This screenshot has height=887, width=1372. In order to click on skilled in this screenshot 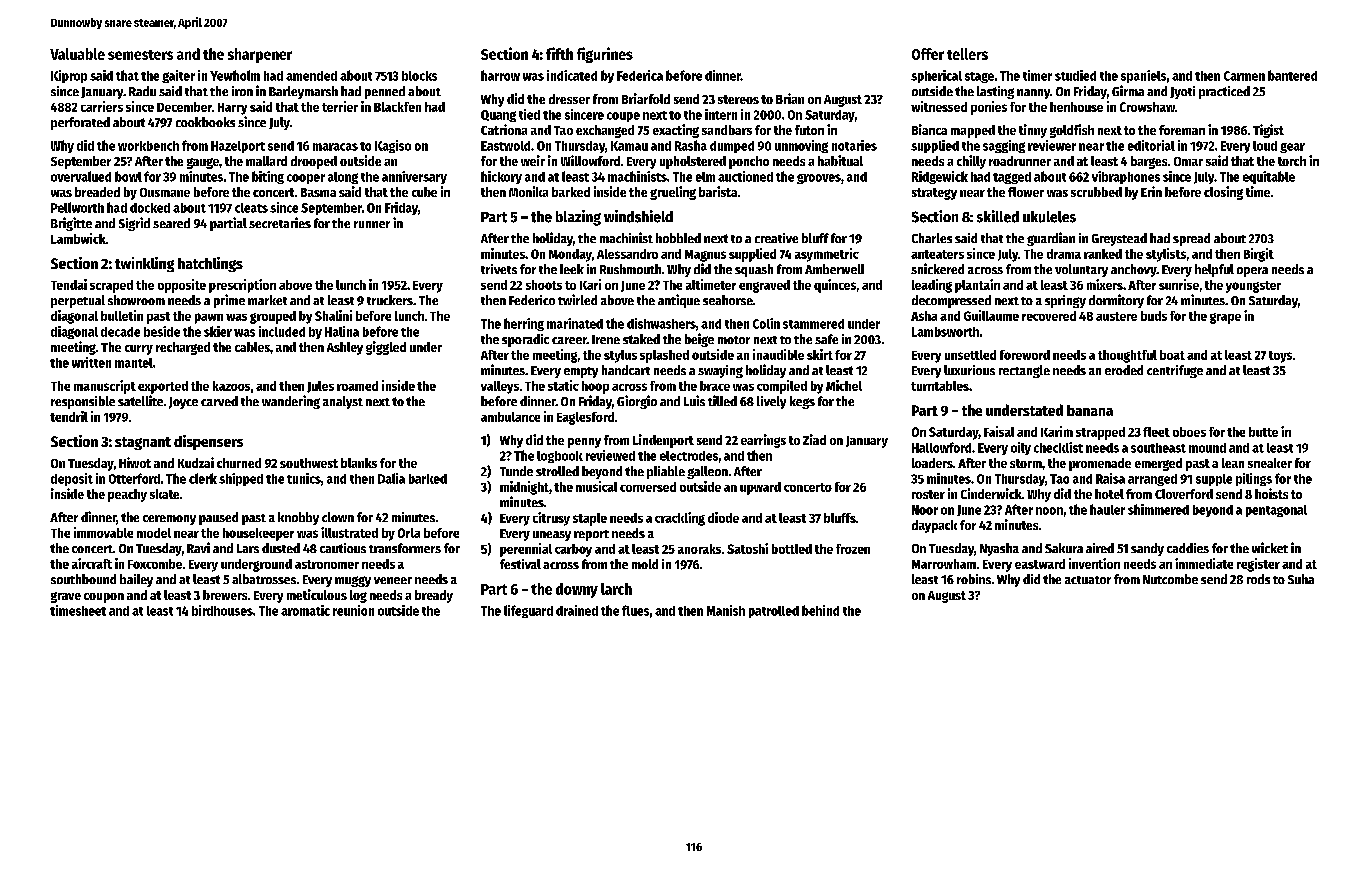, I will do `click(998, 216)`.
